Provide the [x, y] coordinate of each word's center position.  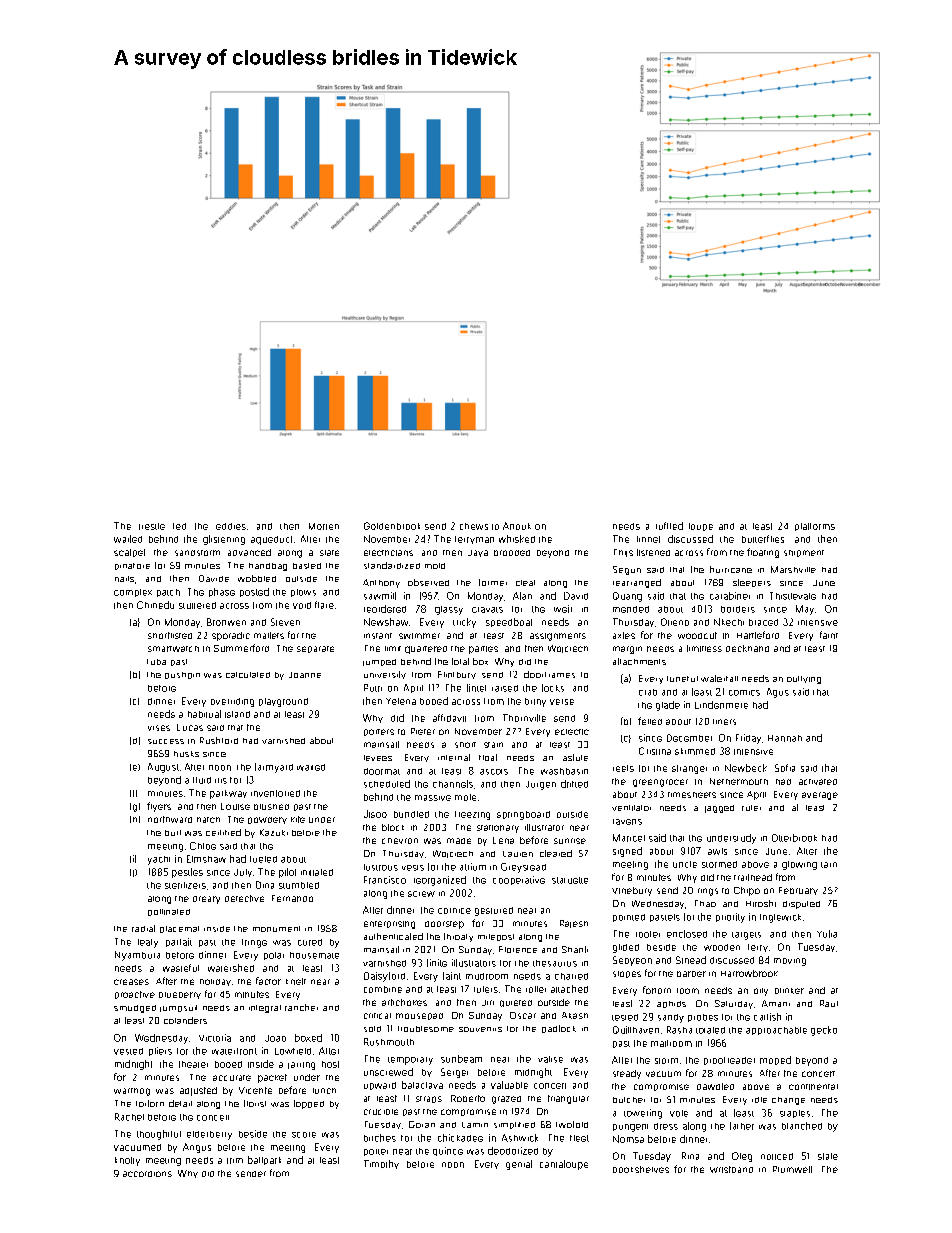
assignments [558, 637]
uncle [685, 864]
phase [222, 592]
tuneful [682, 679]
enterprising [389, 925]
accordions [147, 1174]
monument [276, 929]
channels [453, 784]
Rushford [219, 740]
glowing [799, 865]
